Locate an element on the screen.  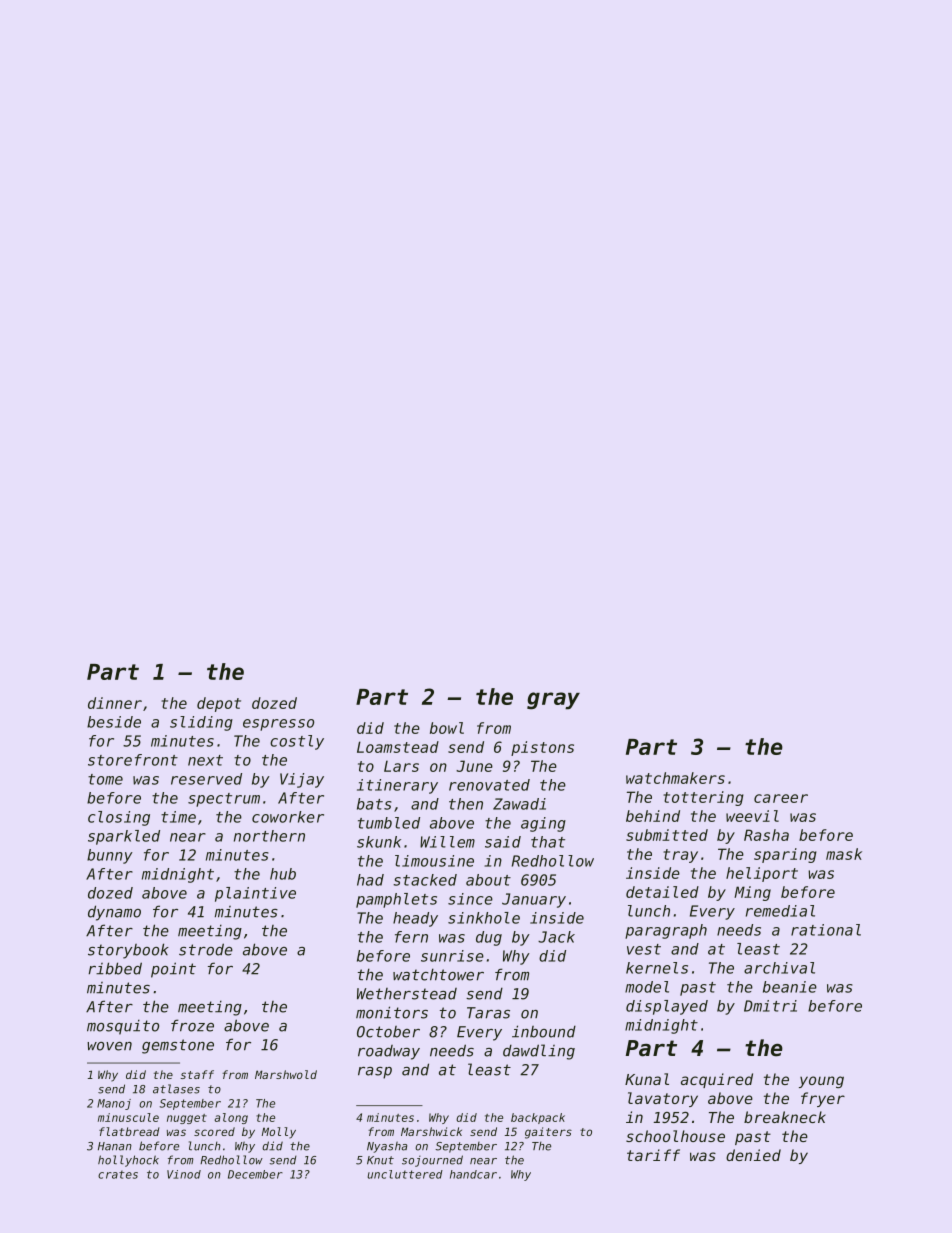
point is located at coordinates (173, 970).
